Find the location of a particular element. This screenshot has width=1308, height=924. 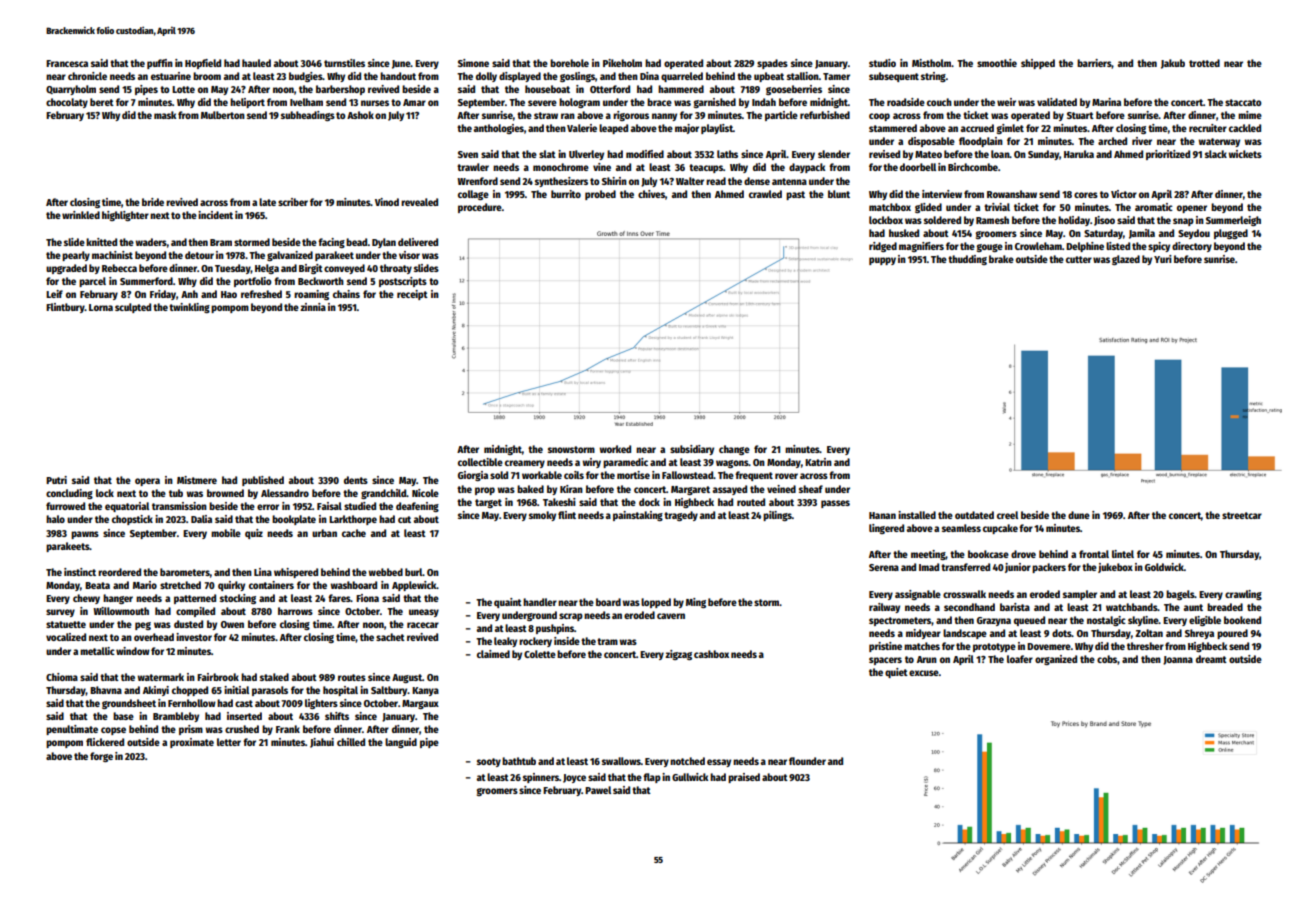

excuse is located at coordinates (924, 673).
